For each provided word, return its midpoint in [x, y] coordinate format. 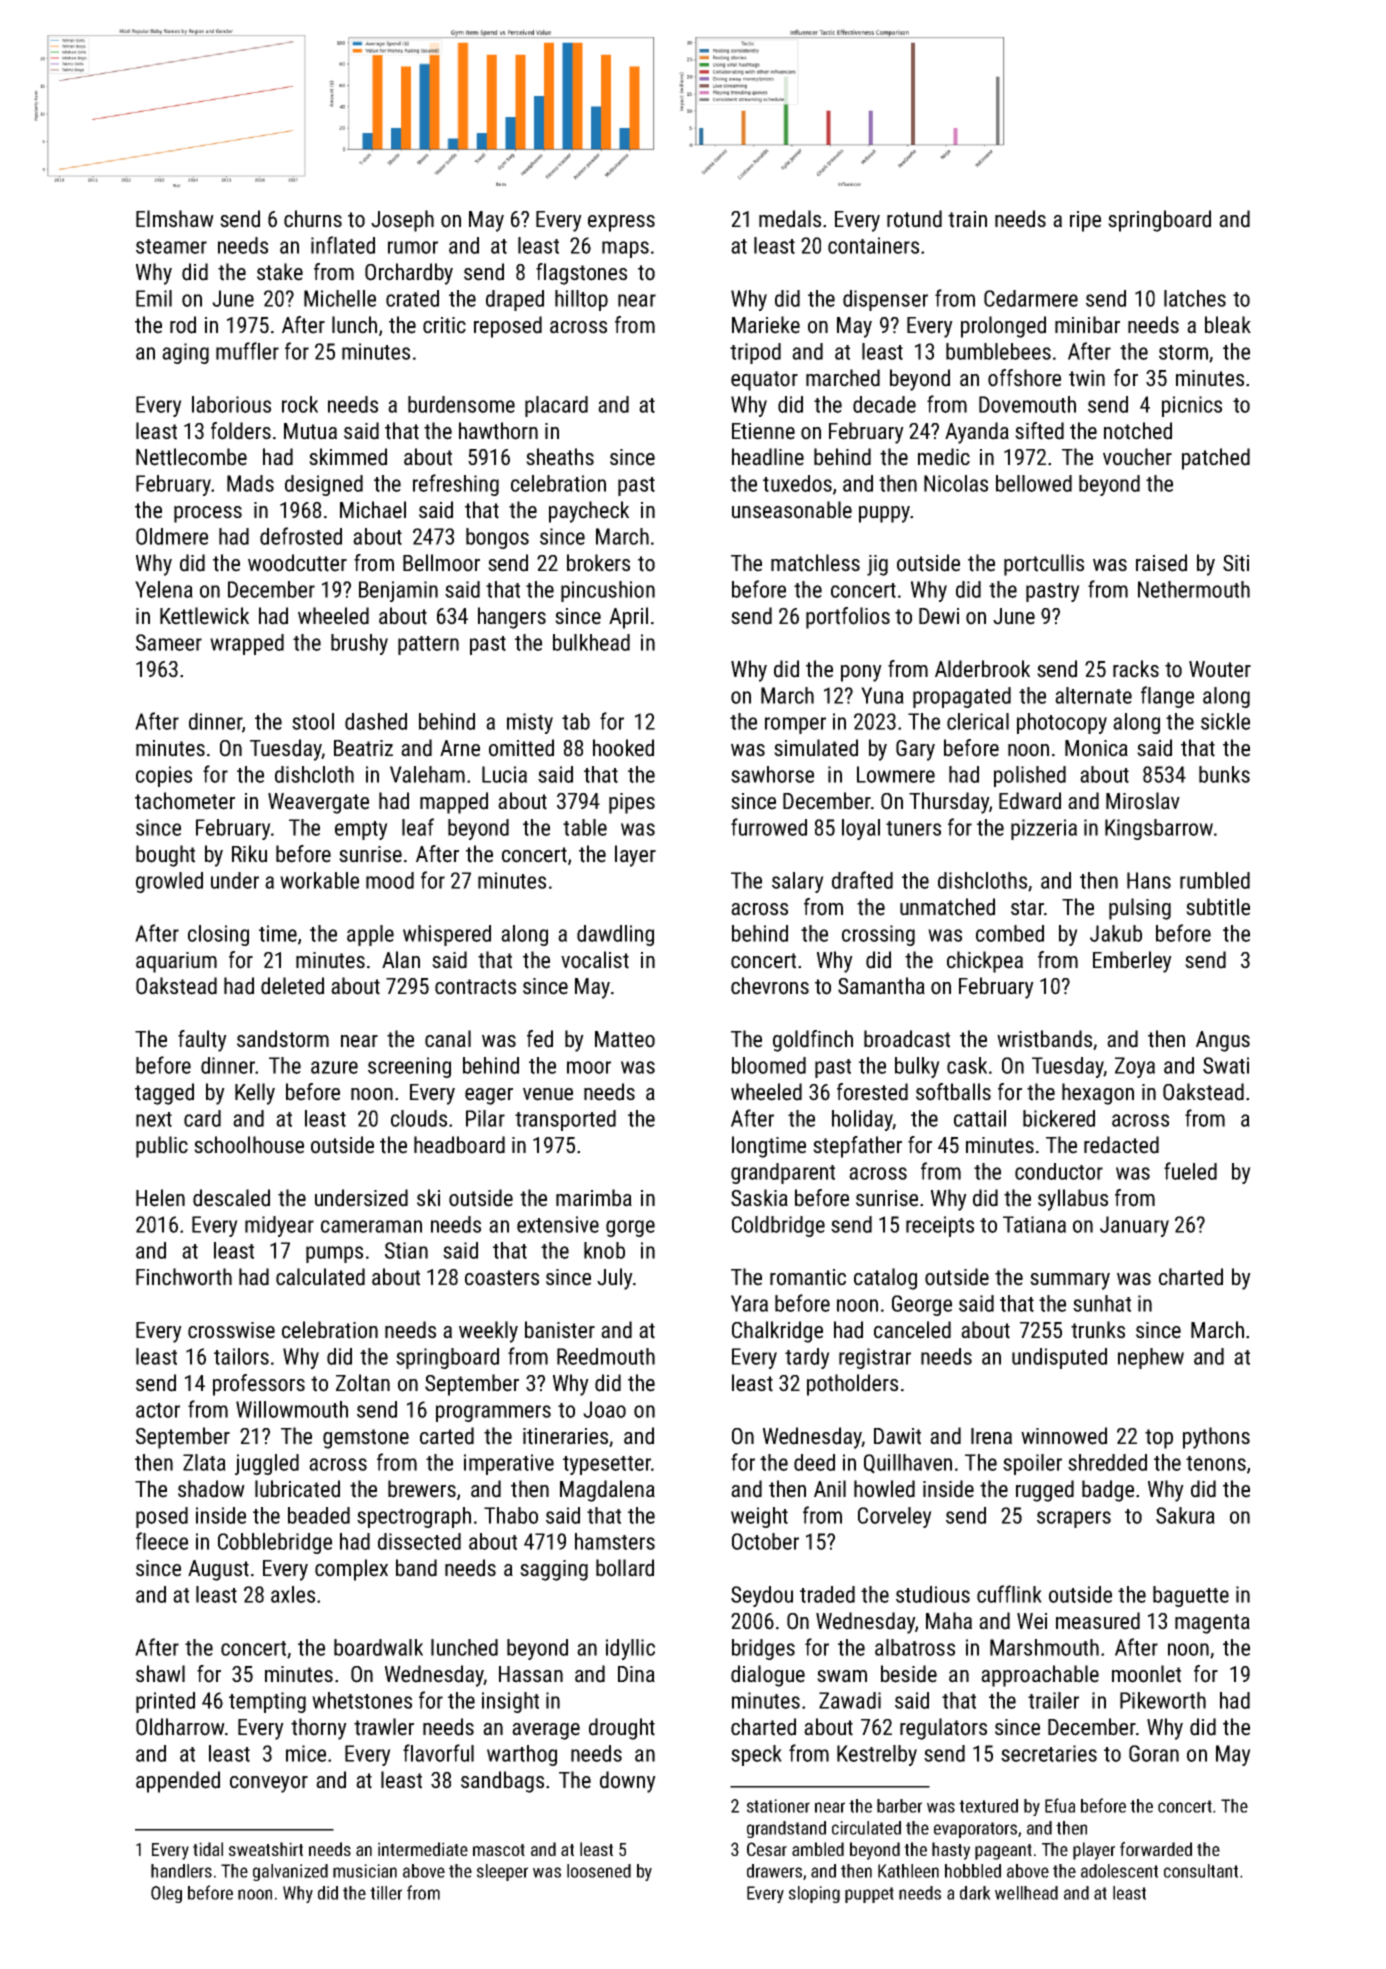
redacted [1121, 1145]
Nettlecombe [191, 457]
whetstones [362, 1700]
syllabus [1073, 1200]
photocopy [1062, 723]
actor [158, 1410]
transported [565, 1120]
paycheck [589, 512]
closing [218, 935]
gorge [630, 1228]
